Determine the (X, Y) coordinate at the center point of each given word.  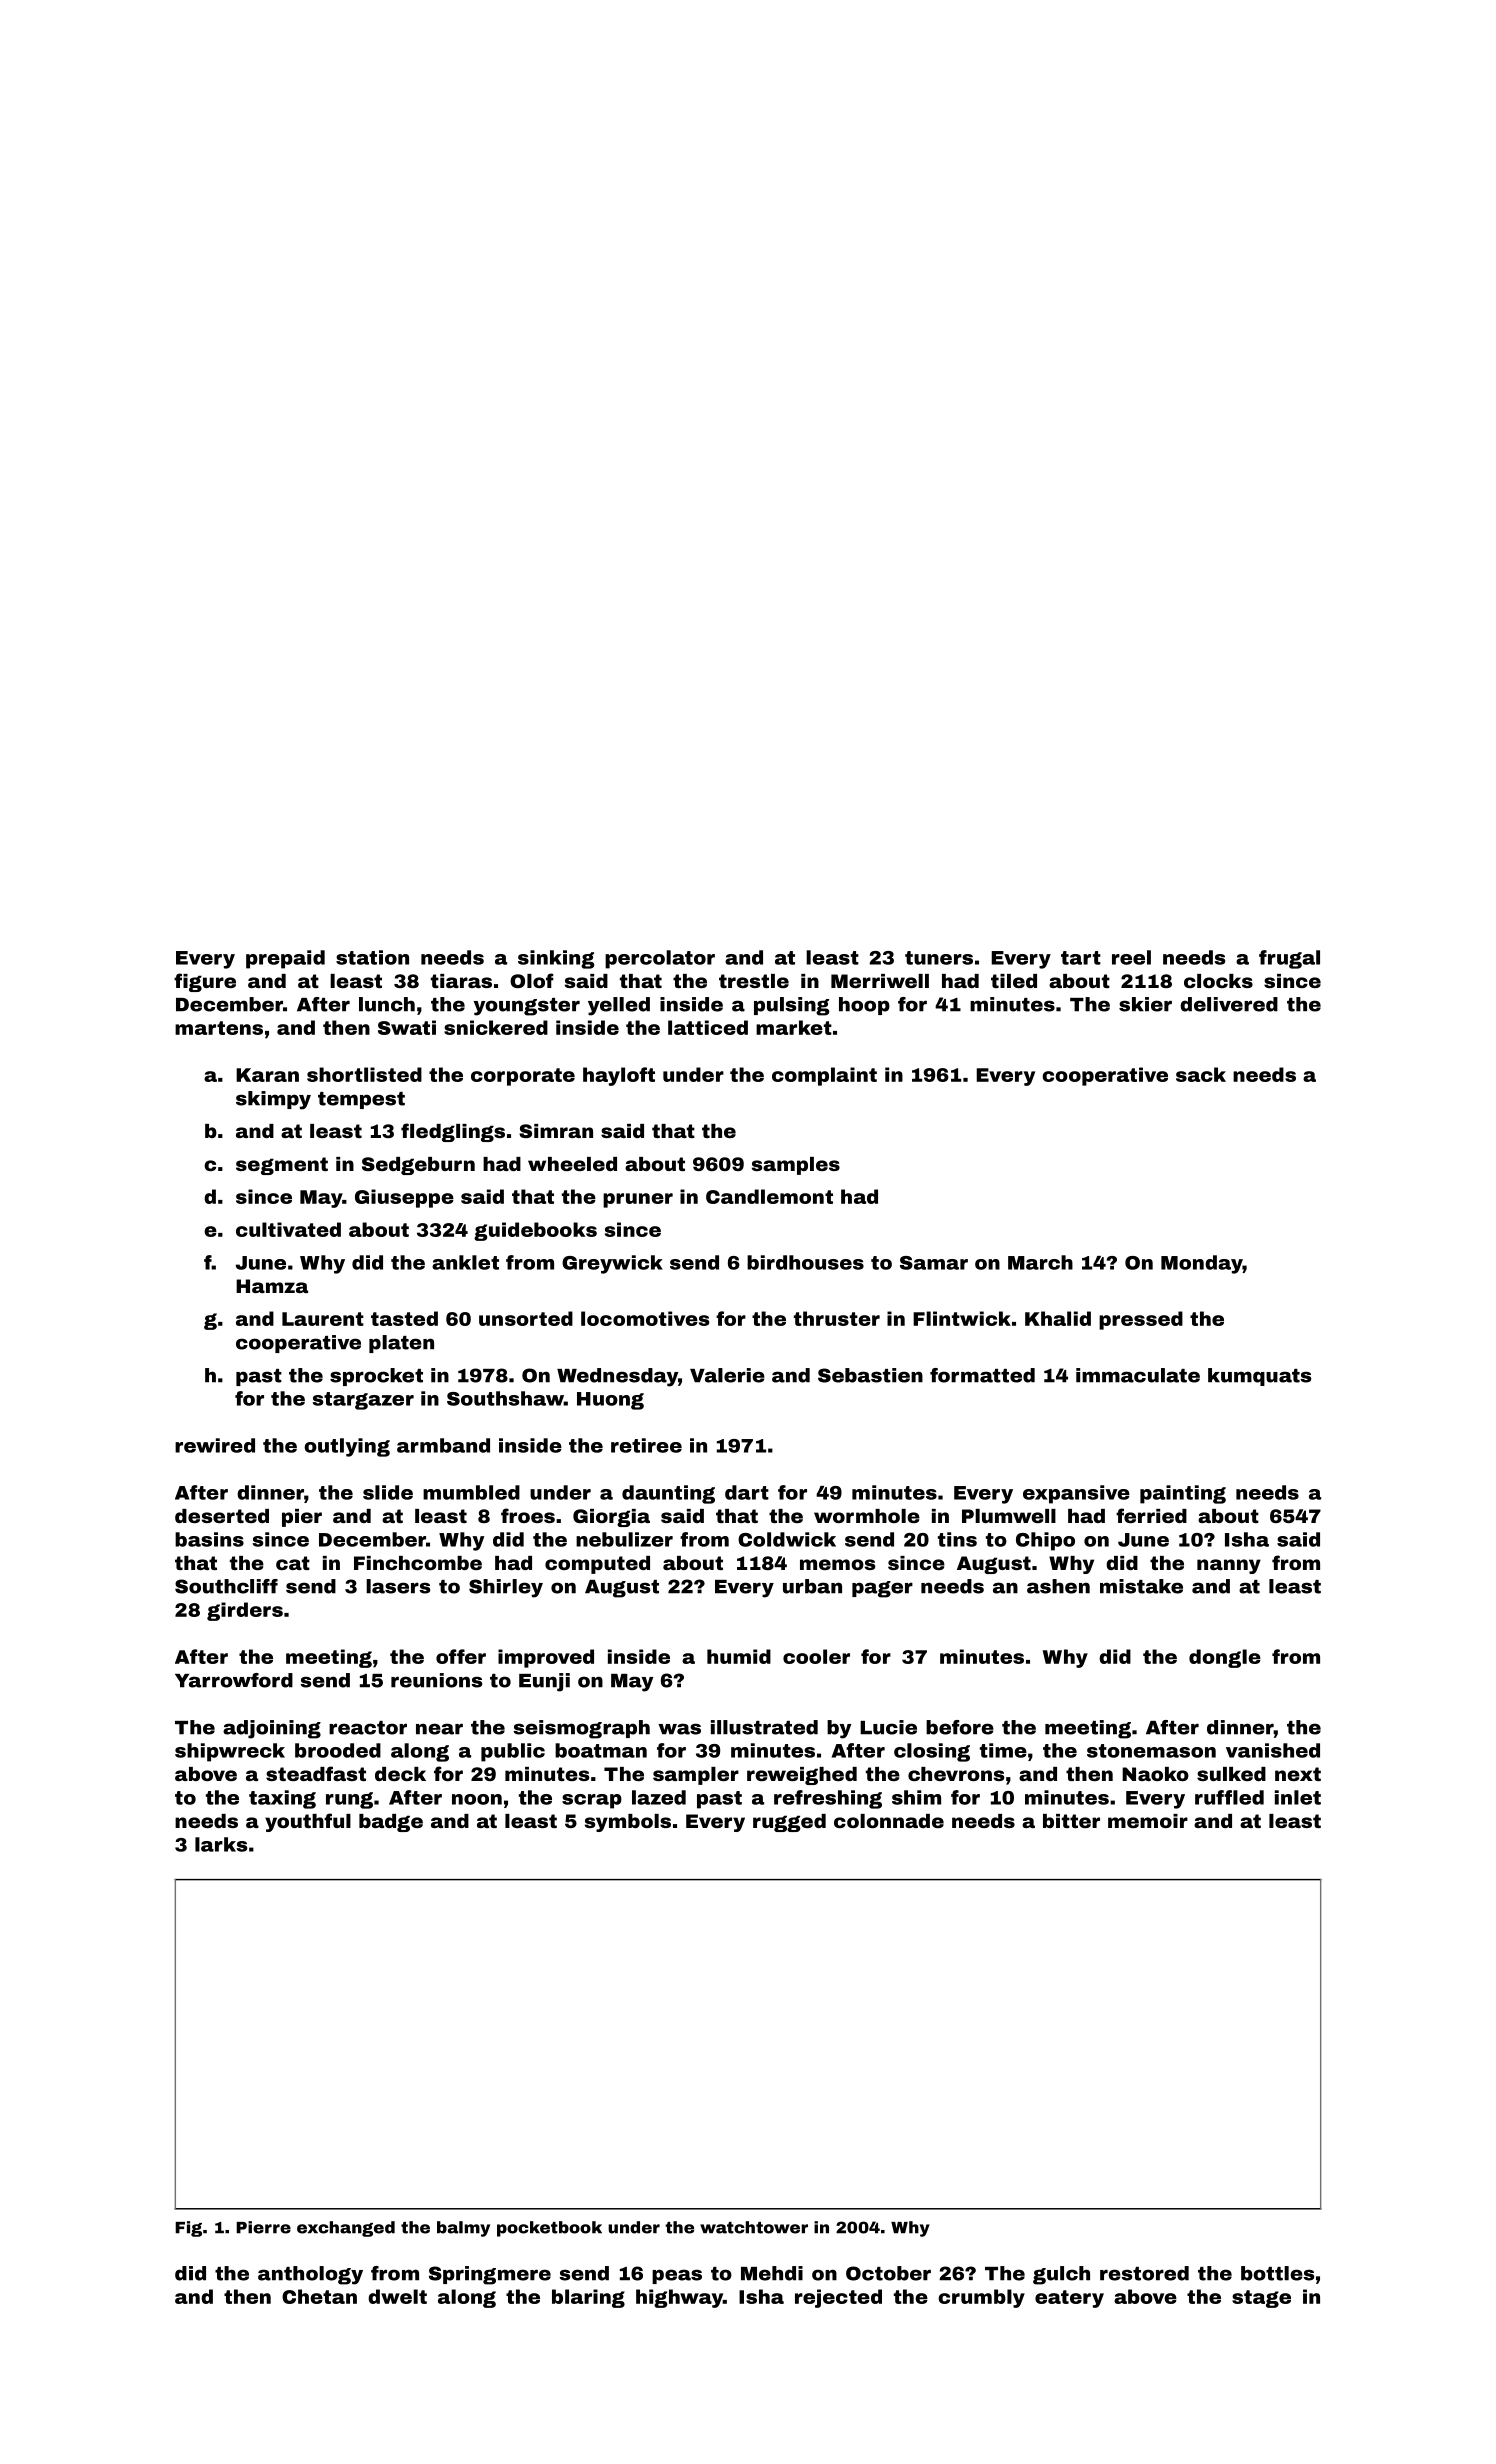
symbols (628, 1823)
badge (391, 1823)
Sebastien (870, 1375)
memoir (1148, 1821)
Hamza (272, 1286)
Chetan (319, 2296)
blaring (588, 2298)
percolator (660, 959)
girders (245, 1611)
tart (1081, 958)
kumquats (1259, 1377)
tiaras (461, 981)
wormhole (867, 1516)
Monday (1202, 1264)
